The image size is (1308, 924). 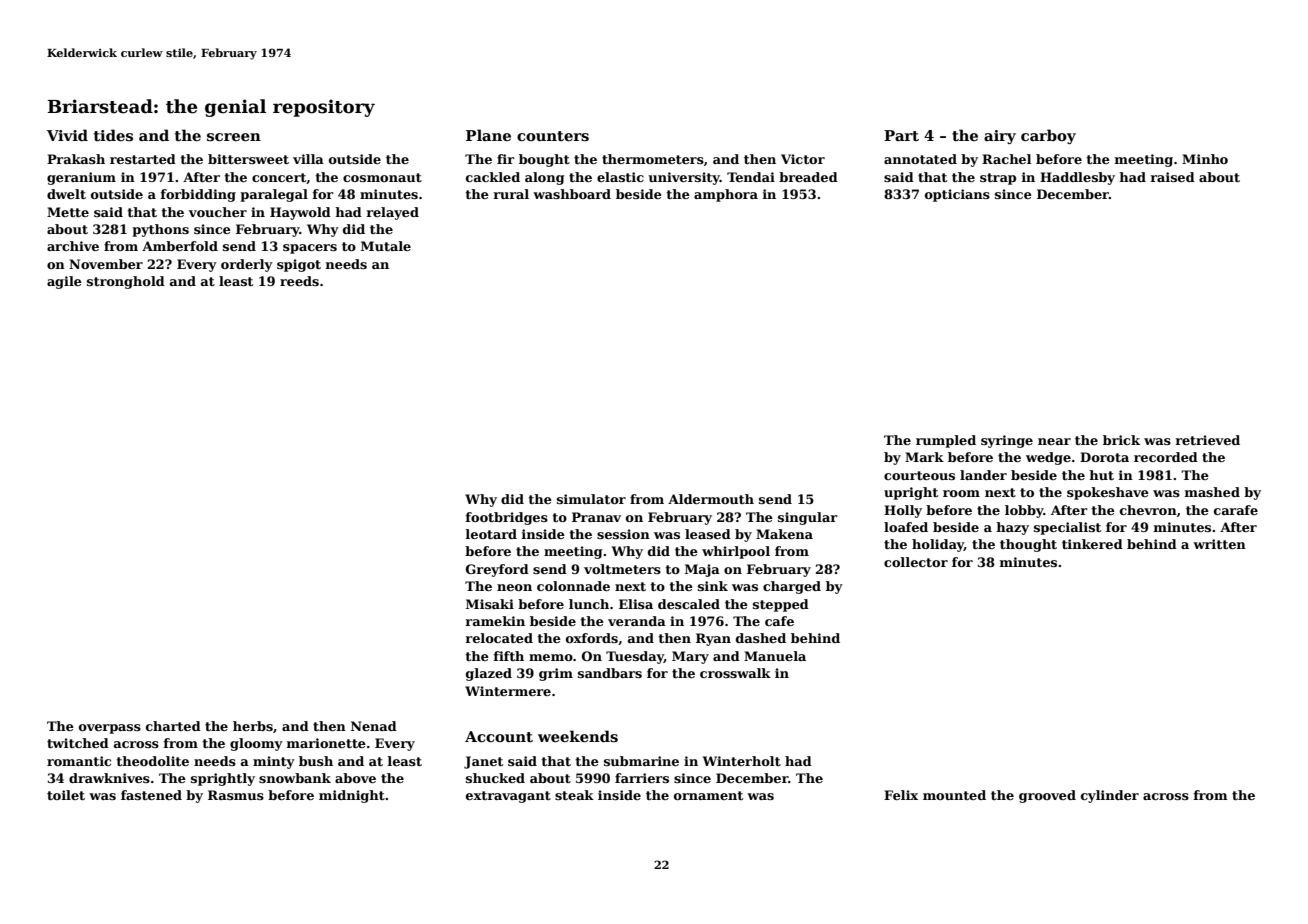 I want to click on Misaki, so click(x=490, y=604).
